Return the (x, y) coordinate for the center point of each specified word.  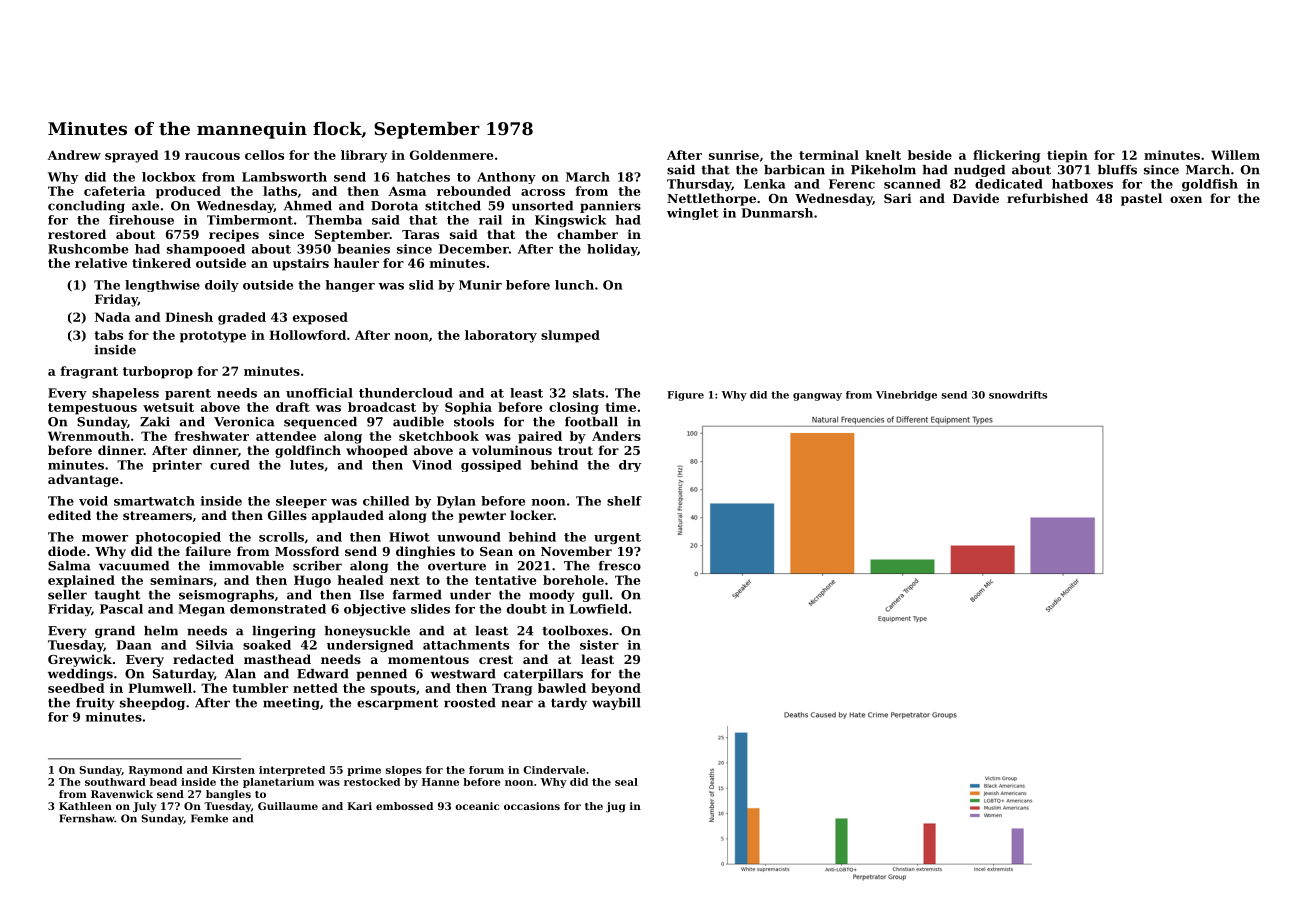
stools (474, 422)
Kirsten (233, 770)
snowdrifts (1018, 395)
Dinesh (189, 317)
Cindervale (554, 770)
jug (615, 807)
